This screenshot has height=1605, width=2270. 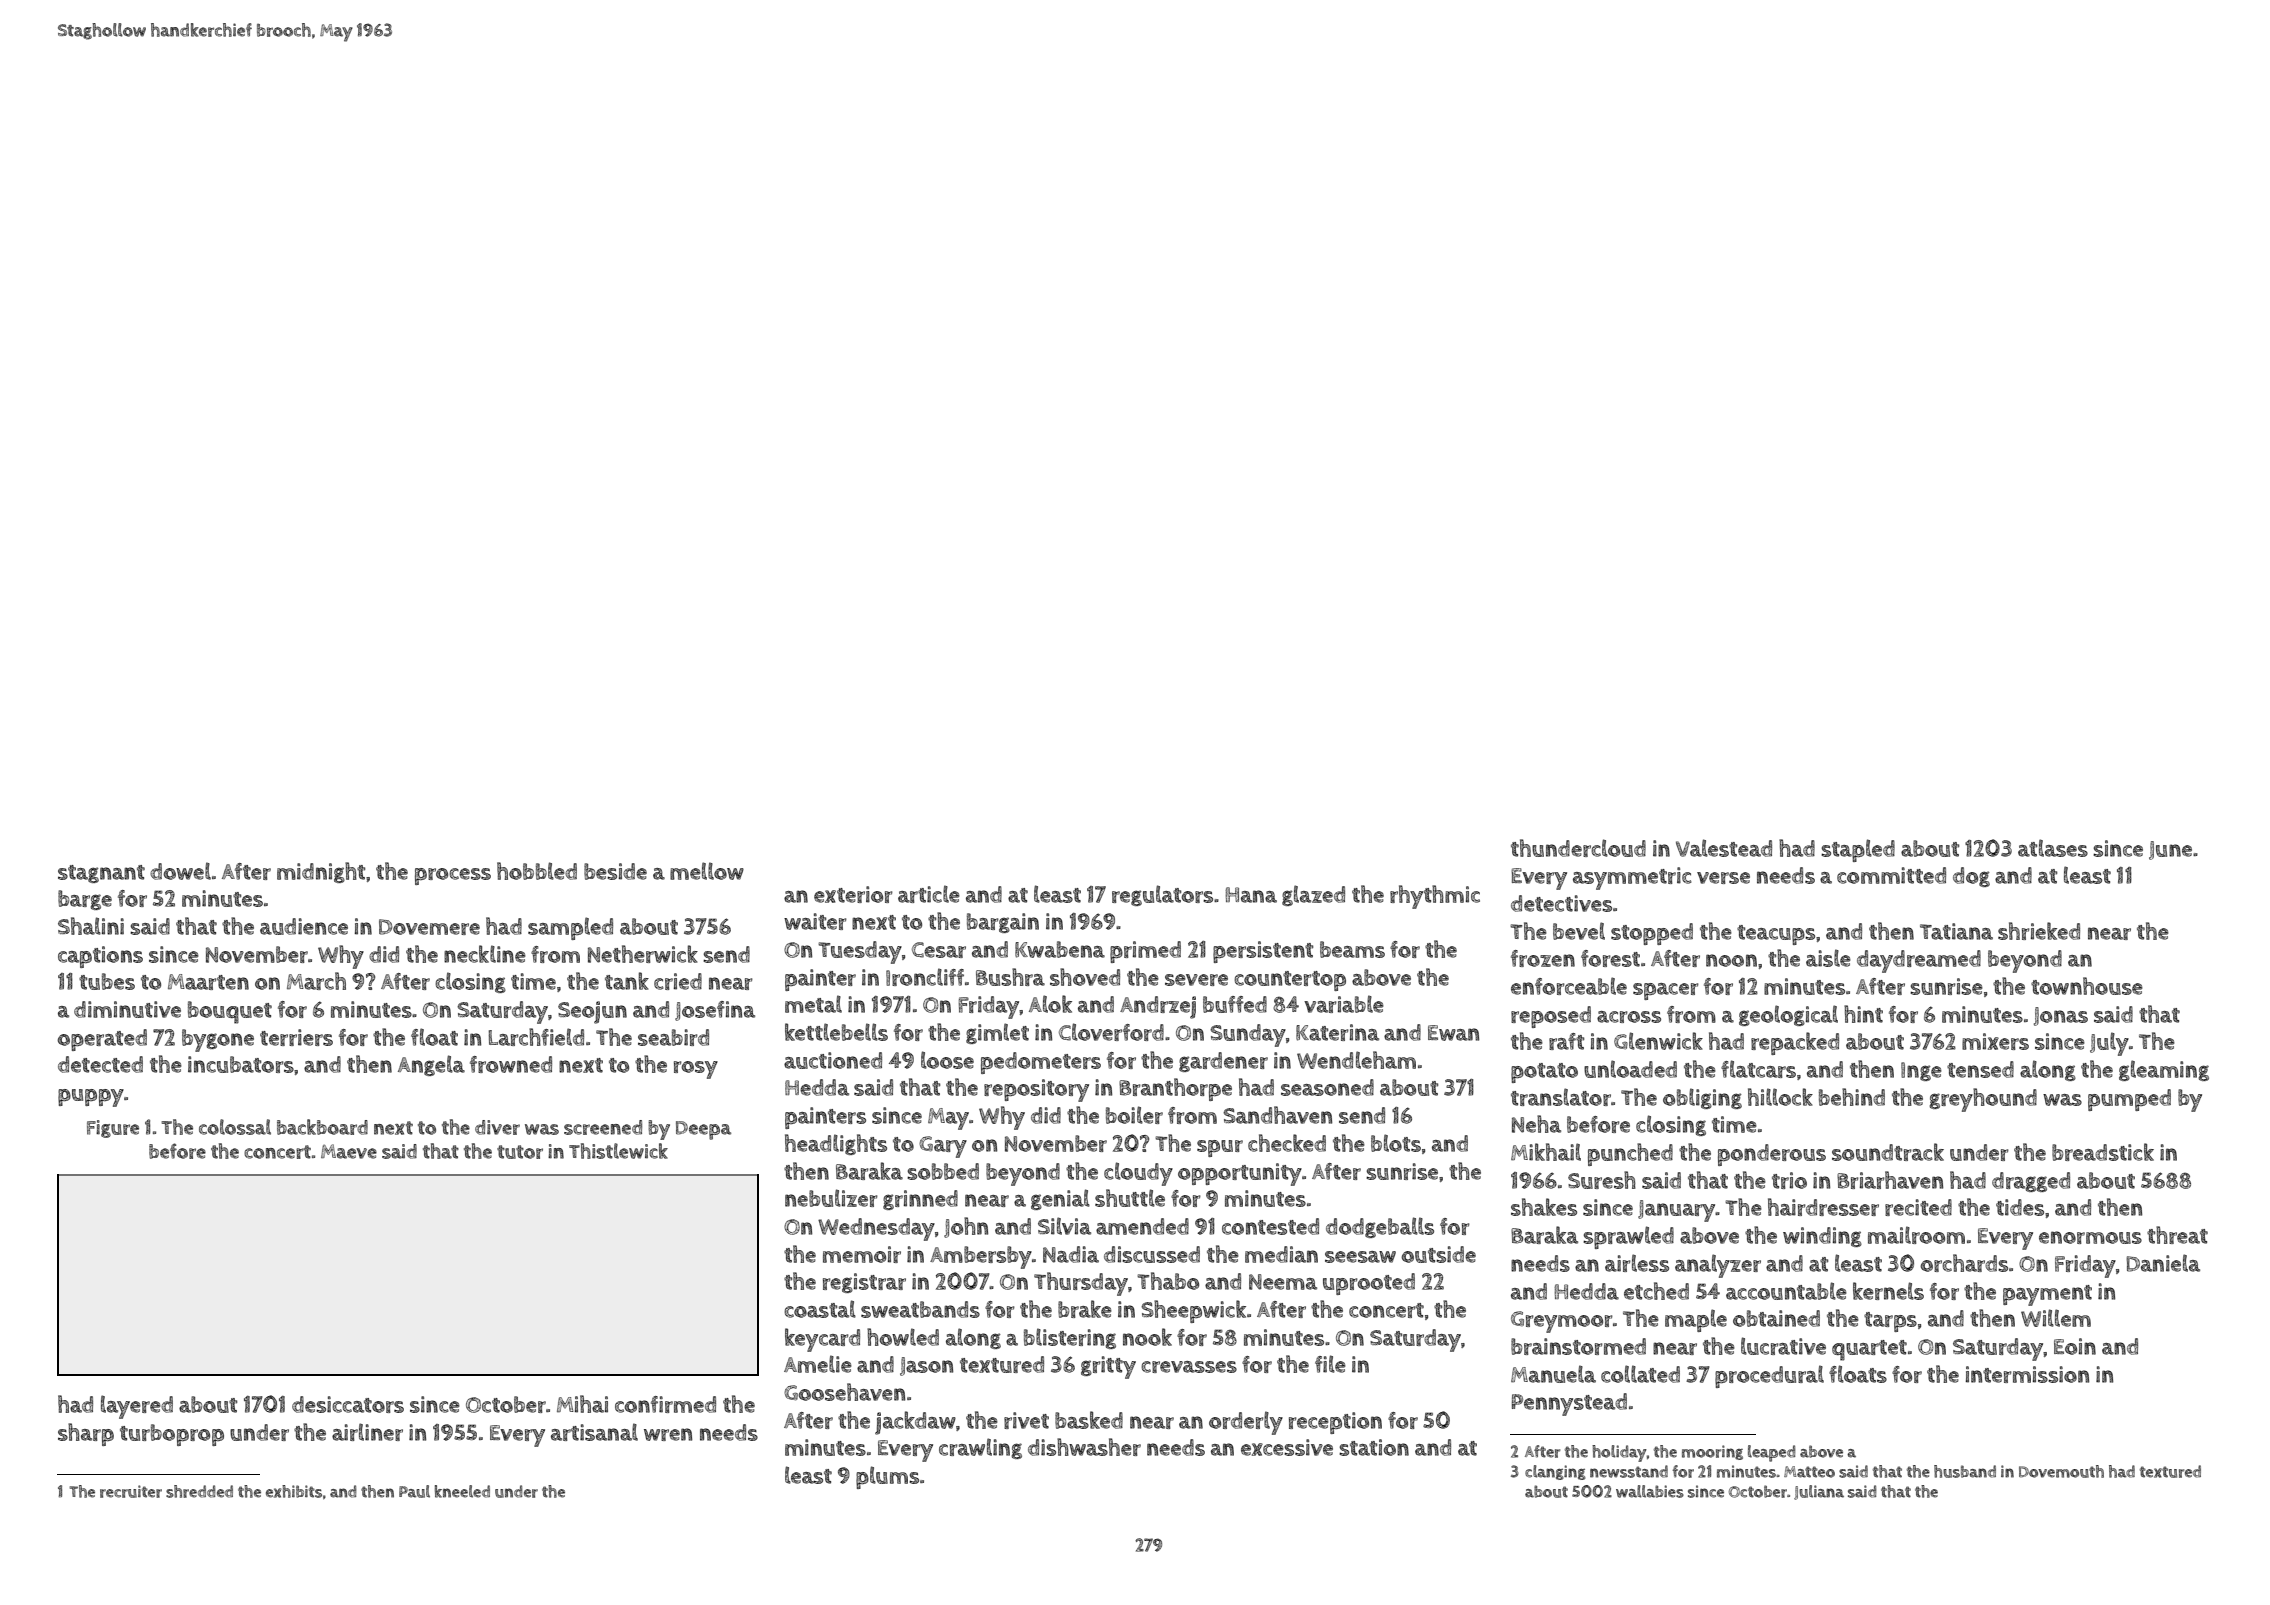 What do you see at coordinates (1724, 848) in the screenshot?
I see `Valestead` at bounding box center [1724, 848].
